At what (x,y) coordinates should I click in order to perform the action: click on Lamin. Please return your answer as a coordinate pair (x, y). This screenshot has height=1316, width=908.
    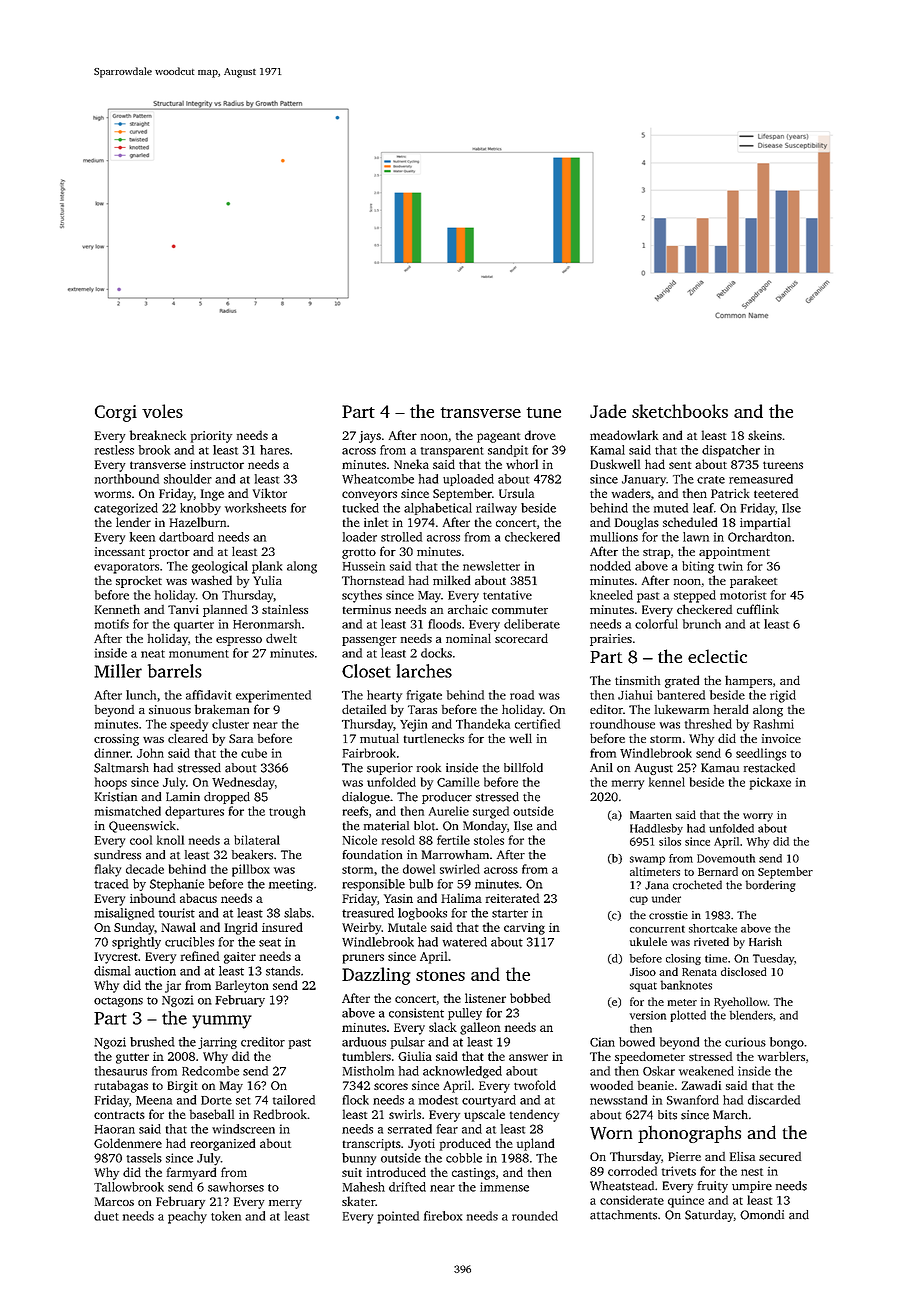
    Looking at the image, I should click on (183, 797).
